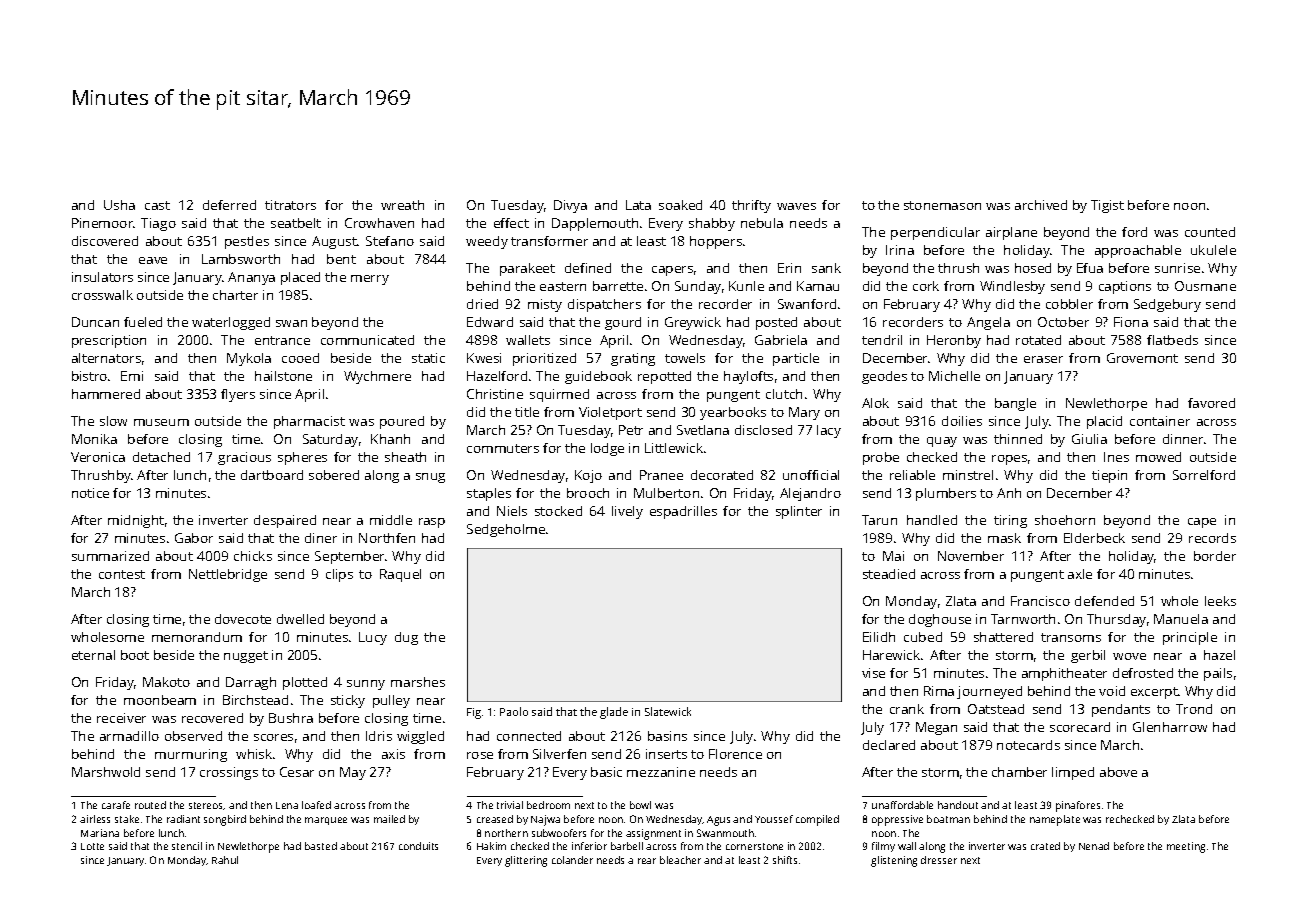  What do you see at coordinates (95, 819) in the document?
I see `airless` at bounding box center [95, 819].
